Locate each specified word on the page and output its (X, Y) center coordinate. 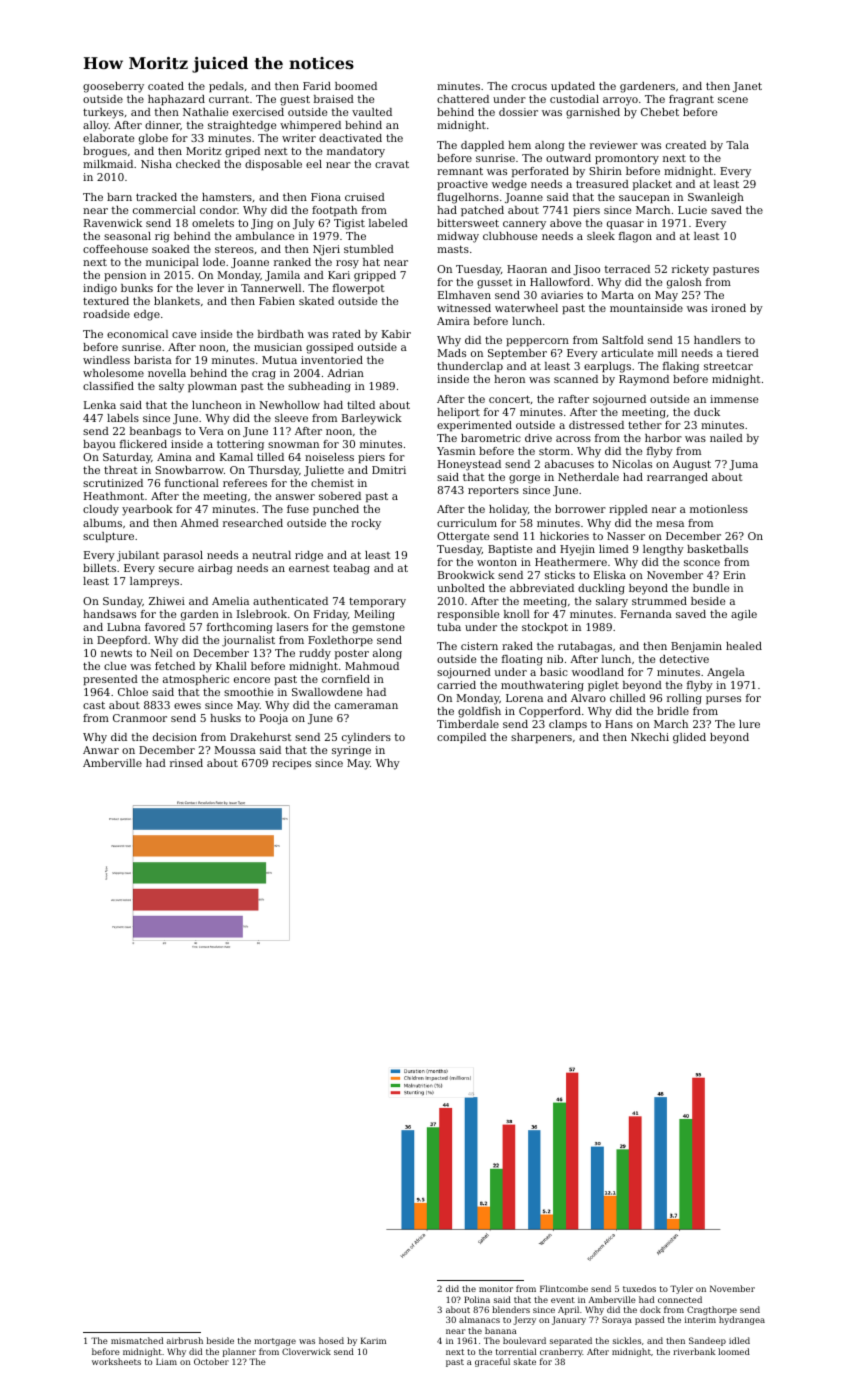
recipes (291, 764)
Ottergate (463, 537)
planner (239, 1352)
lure (749, 724)
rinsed (186, 763)
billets (99, 568)
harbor (663, 438)
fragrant (691, 100)
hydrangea (742, 1320)
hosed (331, 1340)
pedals (226, 87)
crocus (529, 87)
